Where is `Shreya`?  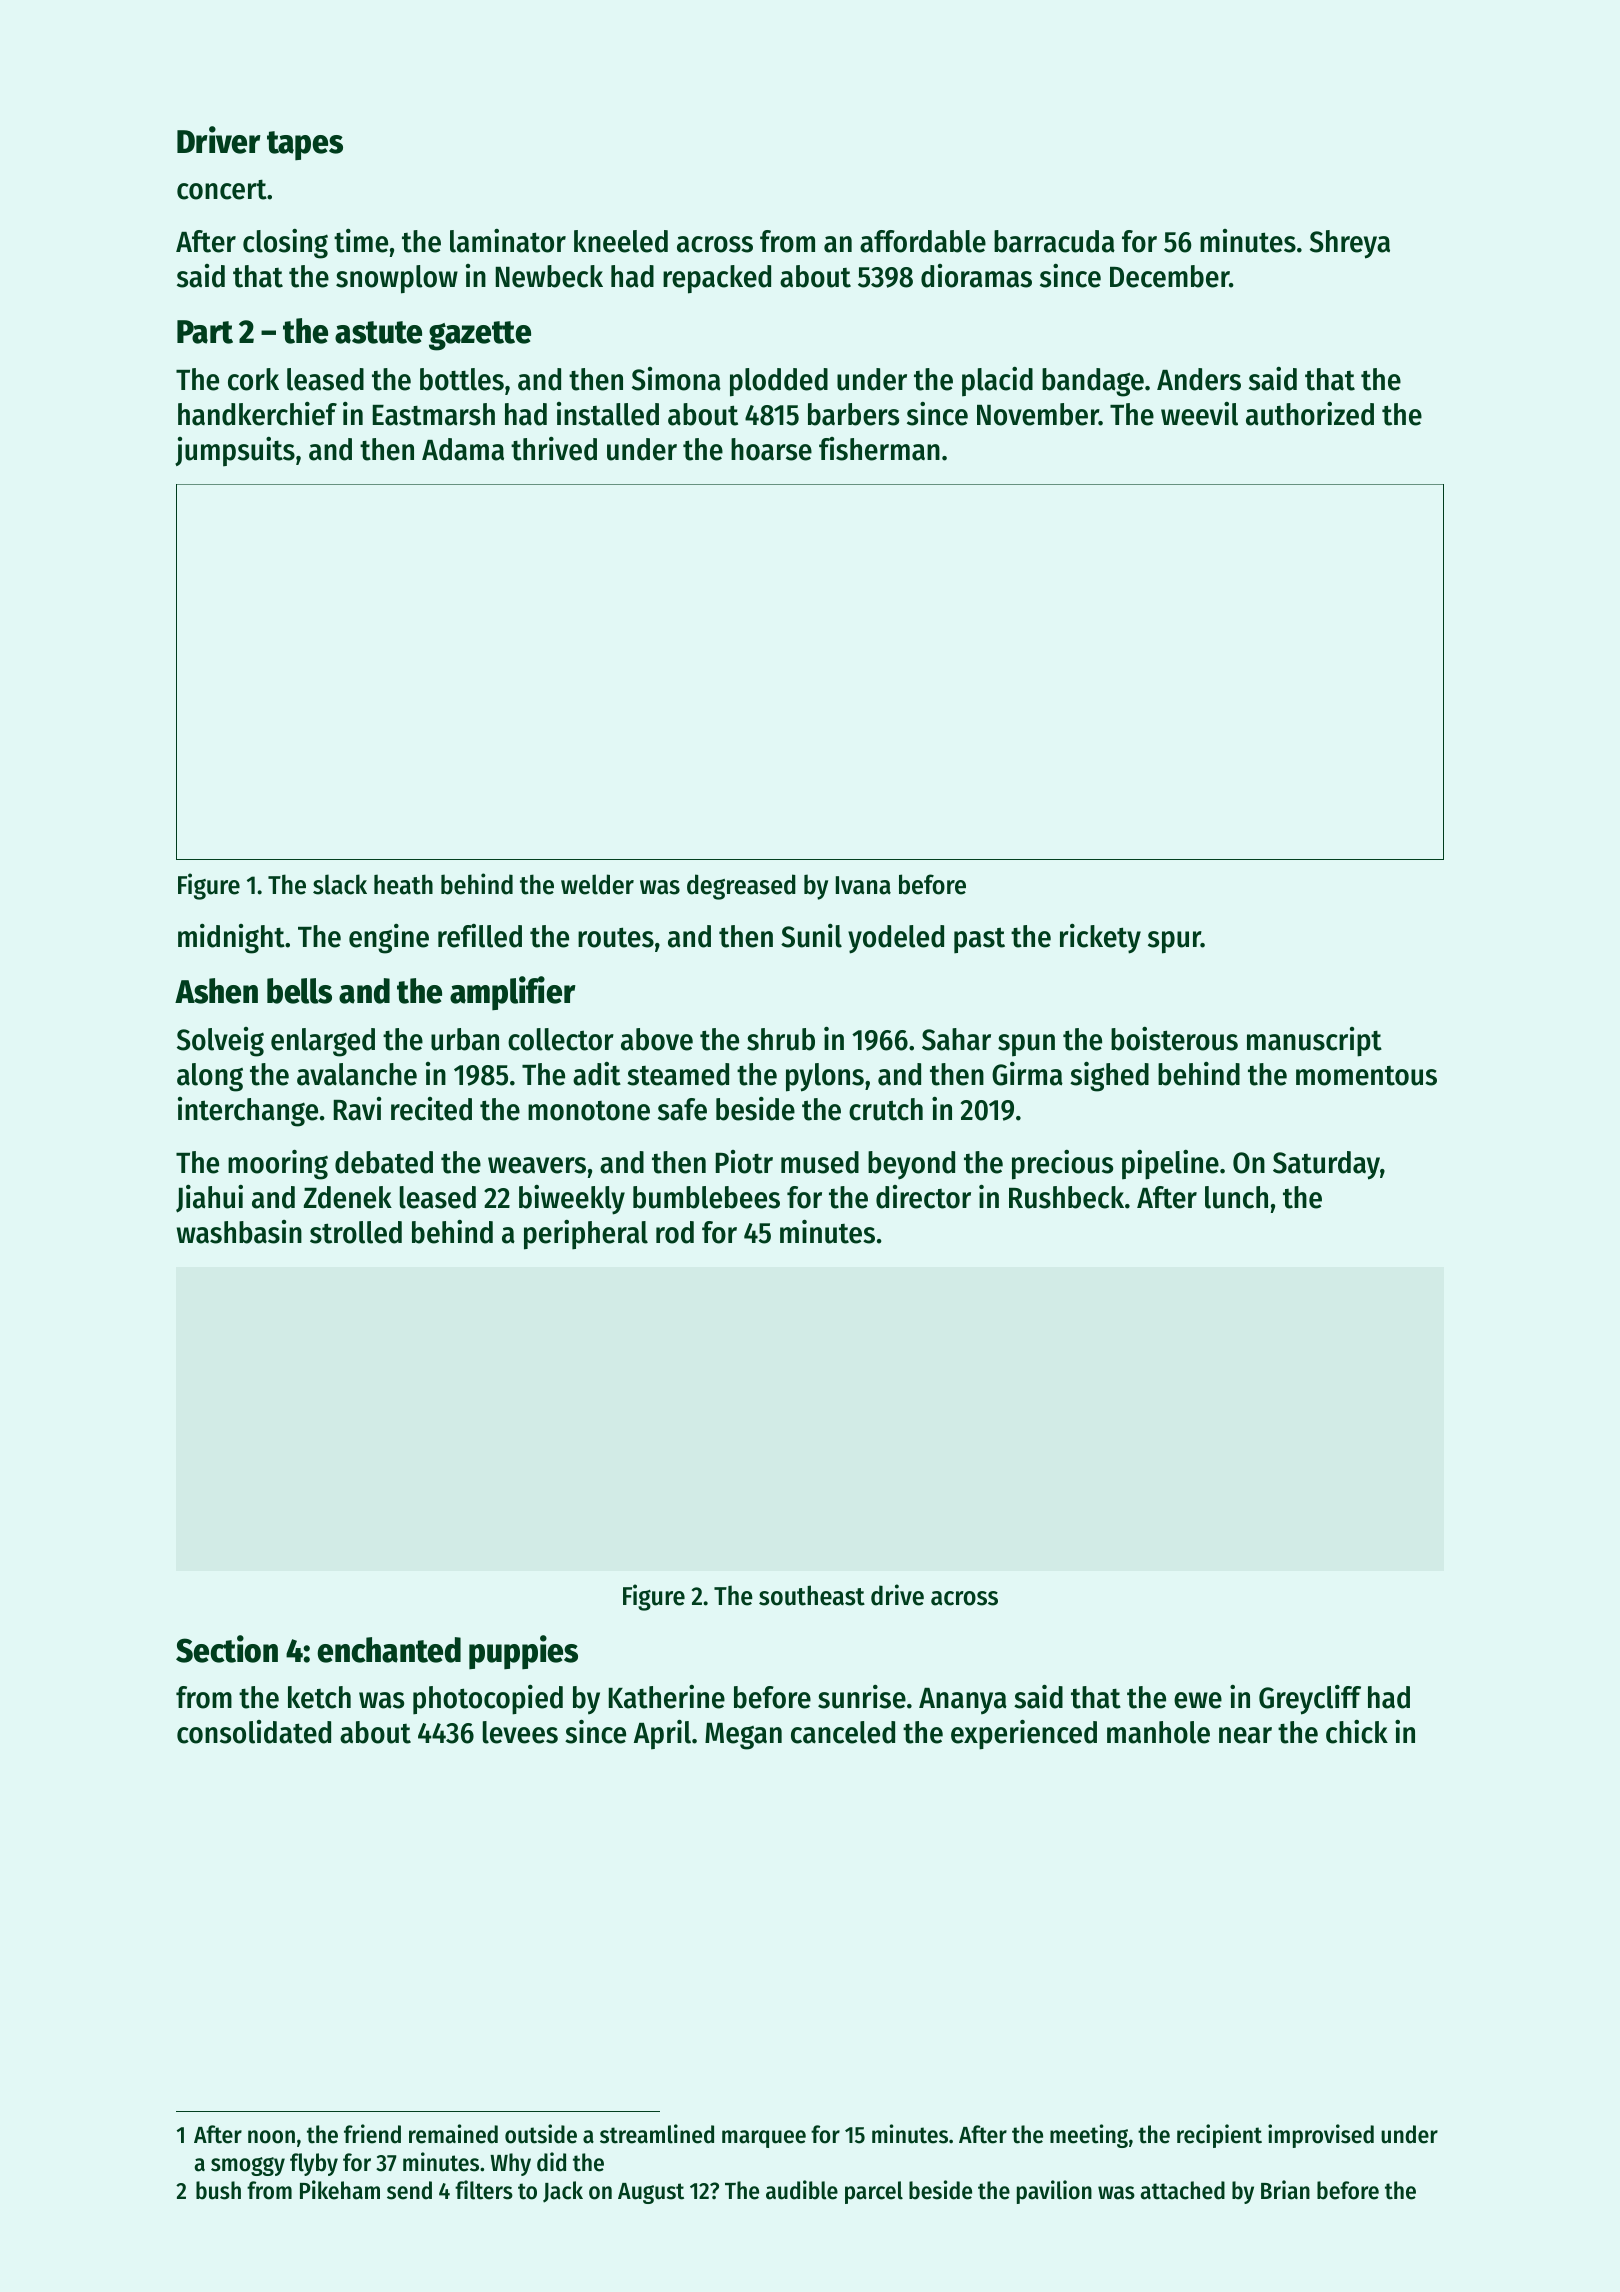 Shreya is located at coordinates (1350, 244).
